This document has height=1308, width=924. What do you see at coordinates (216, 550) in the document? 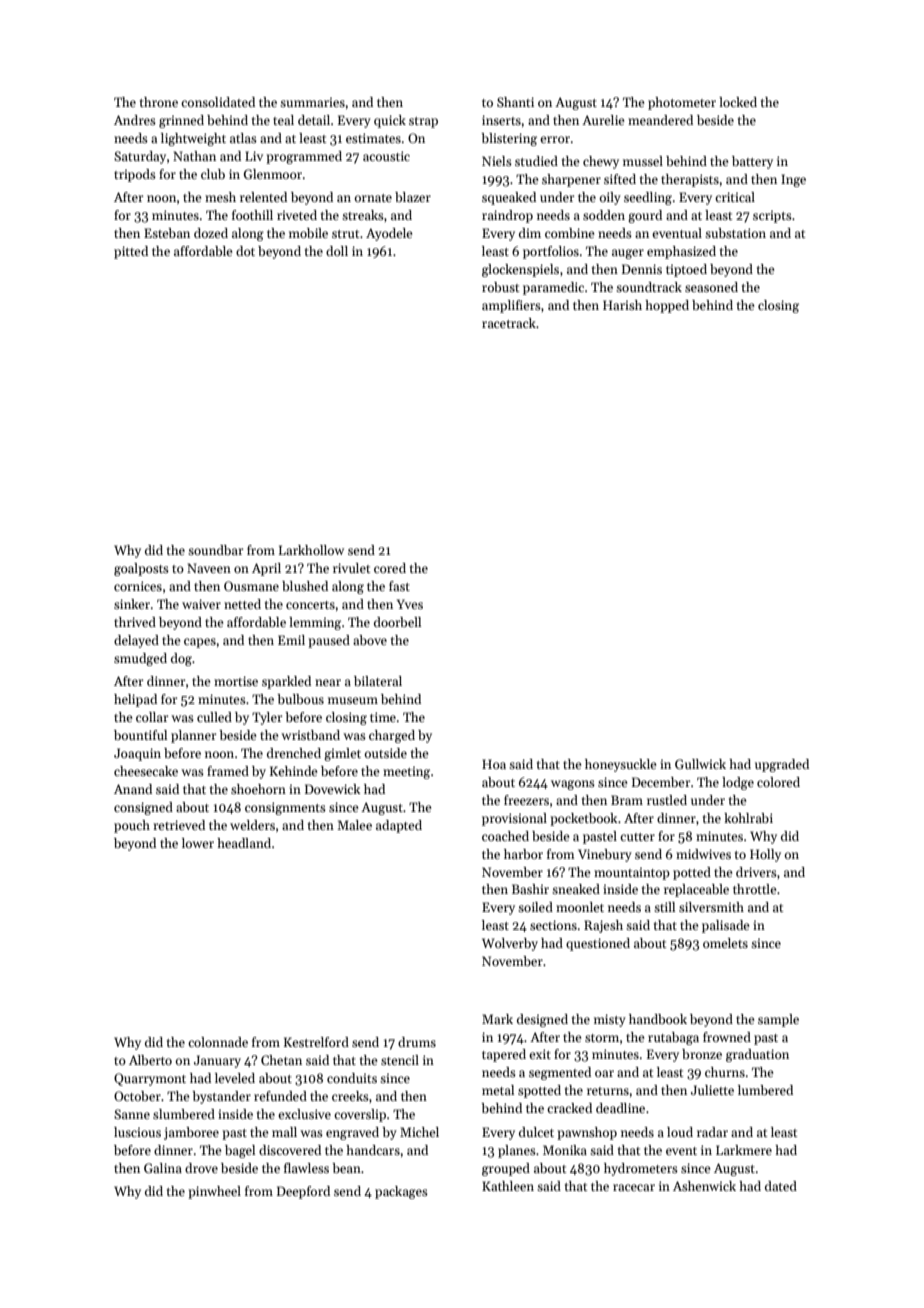
I see `soundbar` at bounding box center [216, 550].
